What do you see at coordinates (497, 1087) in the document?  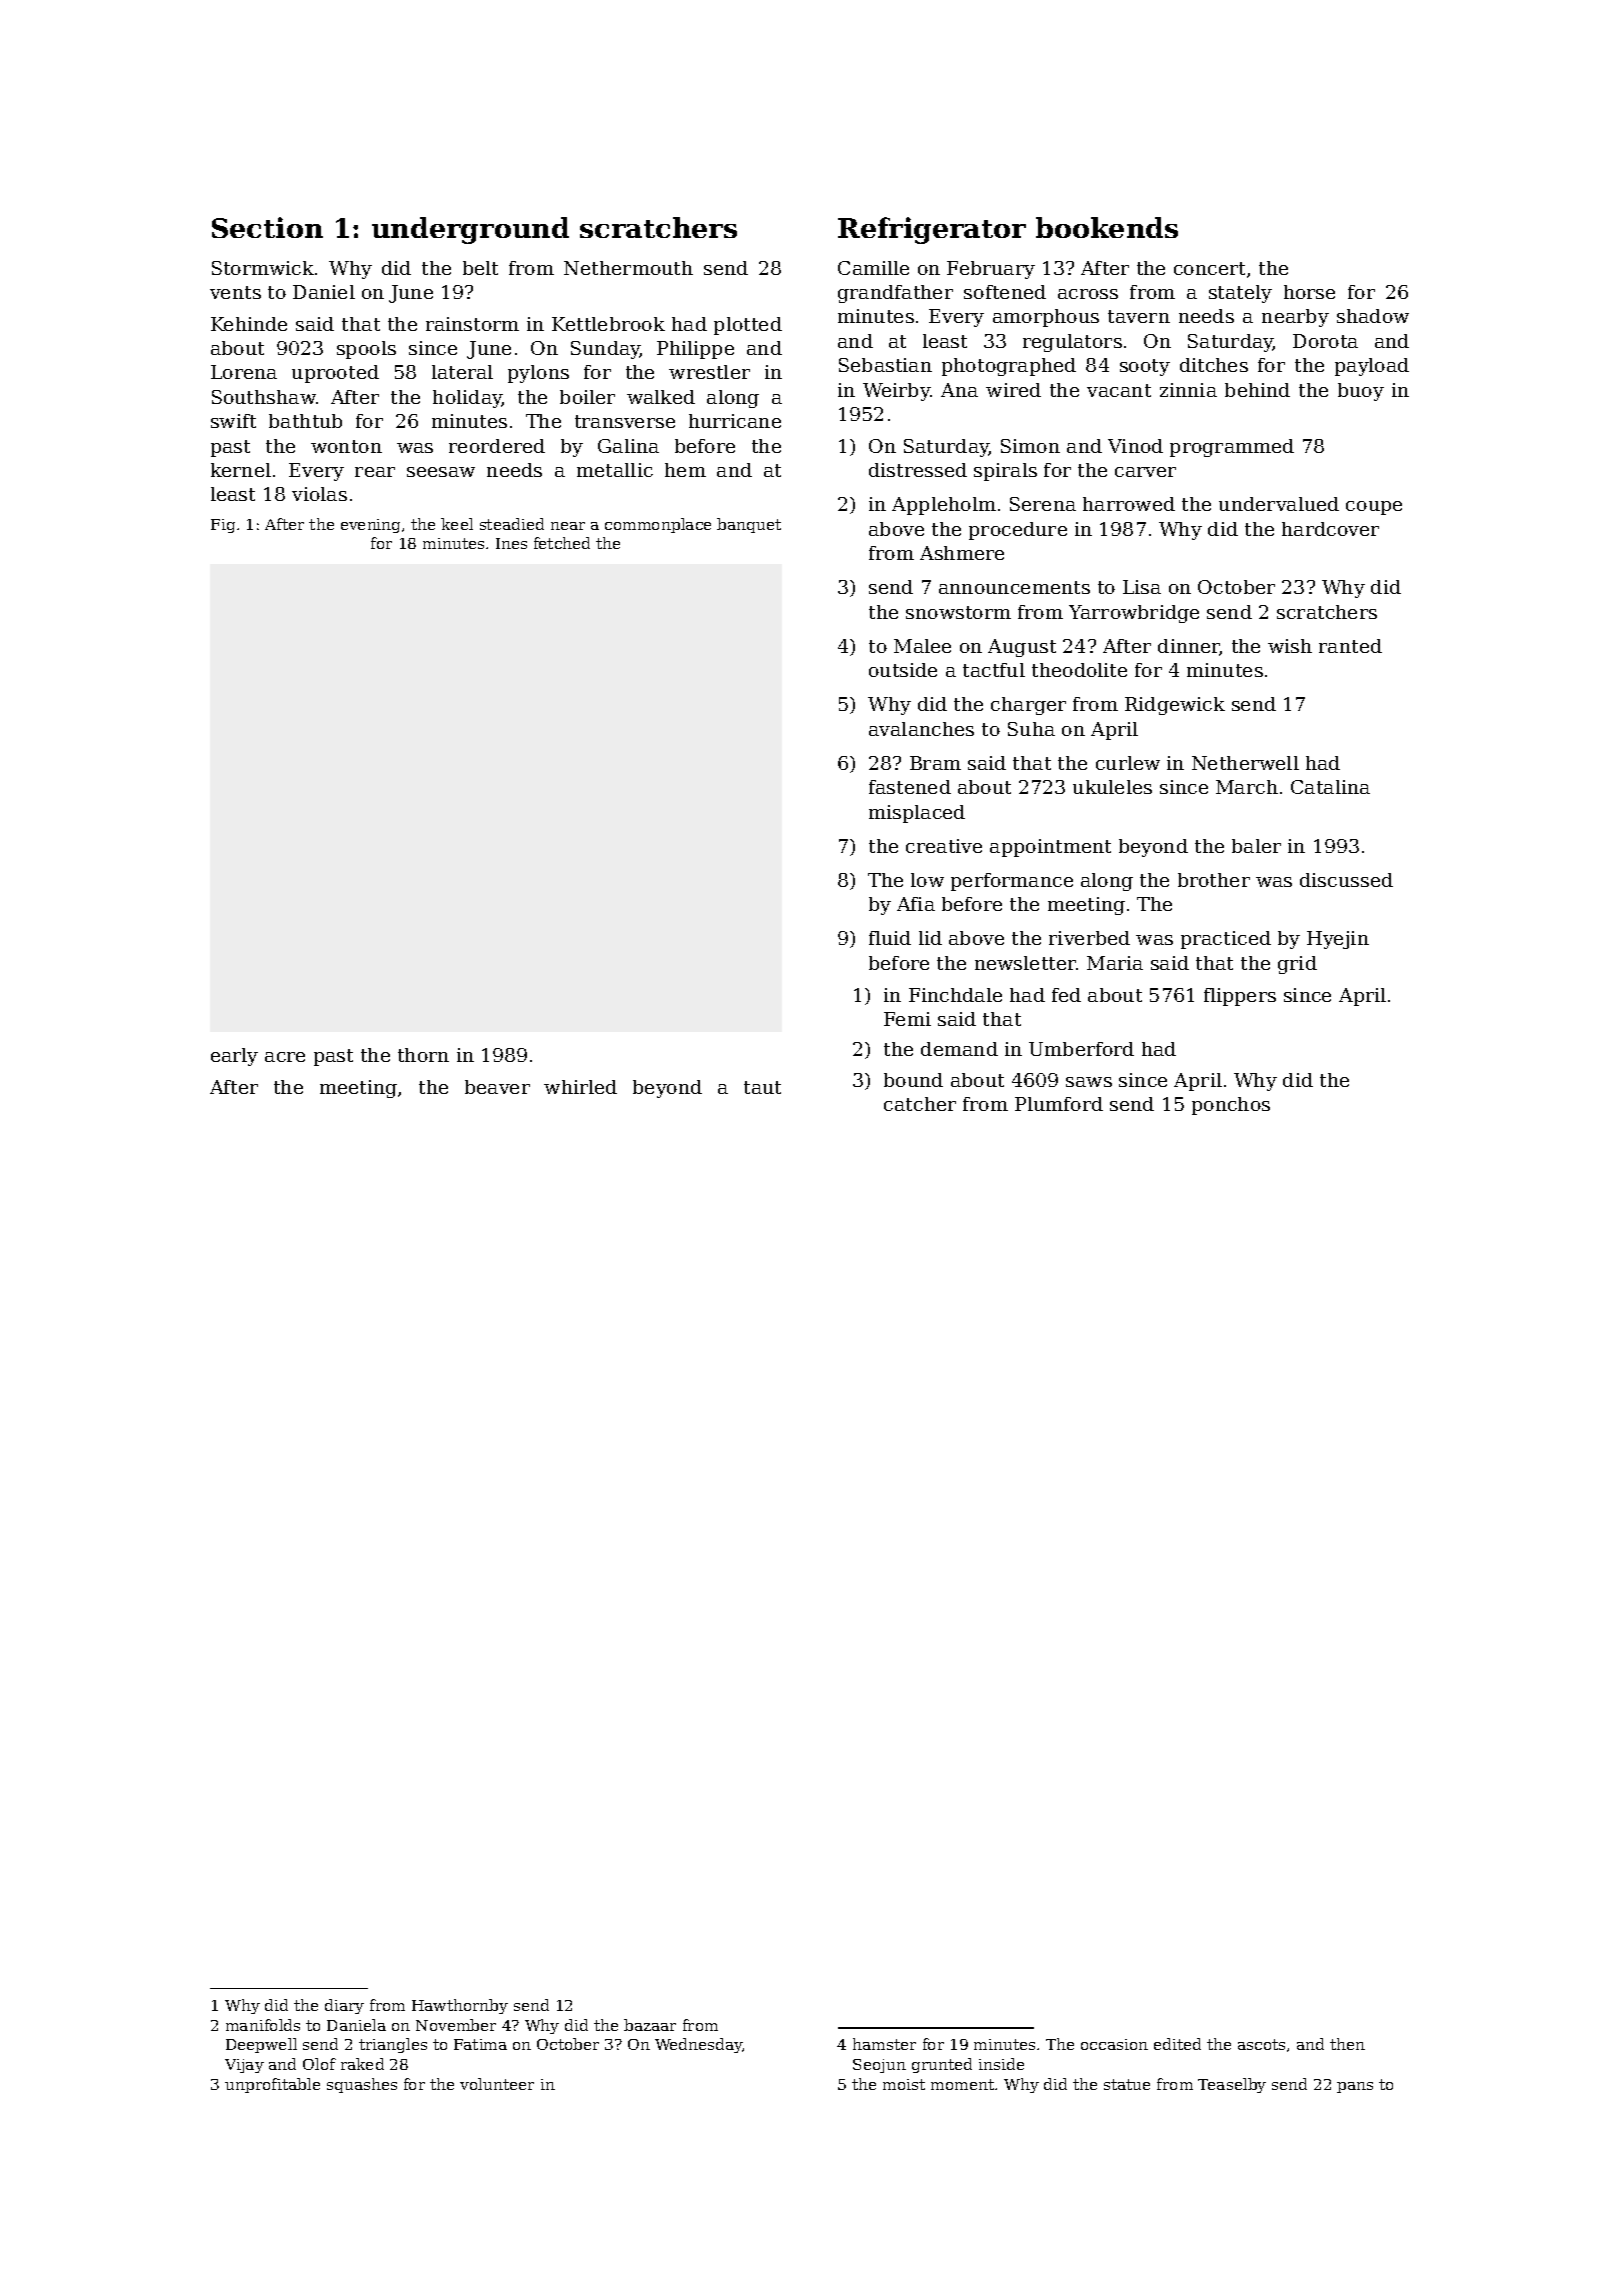 I see `beaver` at bounding box center [497, 1087].
